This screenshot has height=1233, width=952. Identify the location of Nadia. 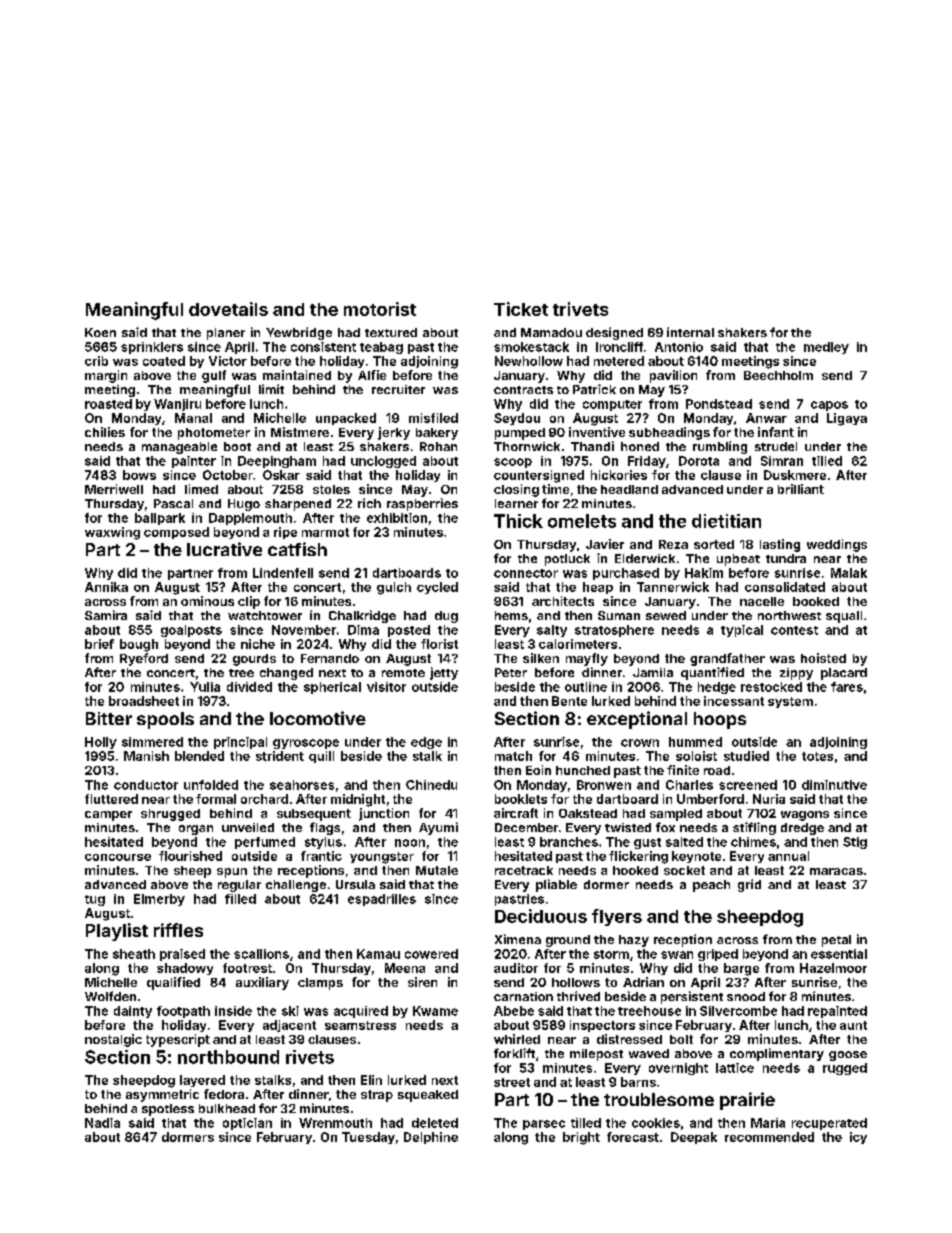
(102, 1123).
